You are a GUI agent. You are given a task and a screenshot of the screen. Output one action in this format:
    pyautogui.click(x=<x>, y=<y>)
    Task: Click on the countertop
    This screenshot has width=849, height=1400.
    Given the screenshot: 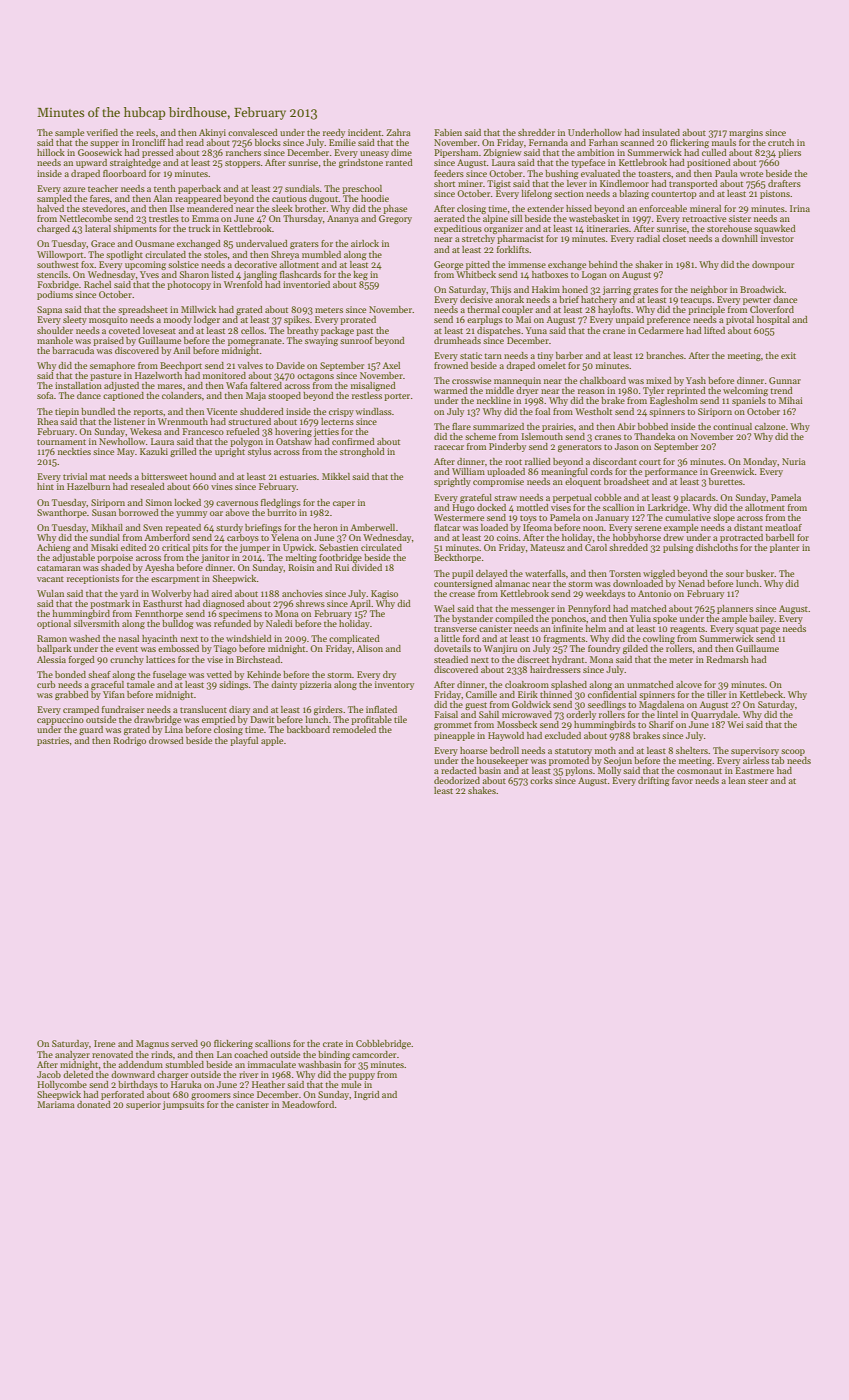 What is the action you would take?
    pyautogui.click(x=674, y=195)
